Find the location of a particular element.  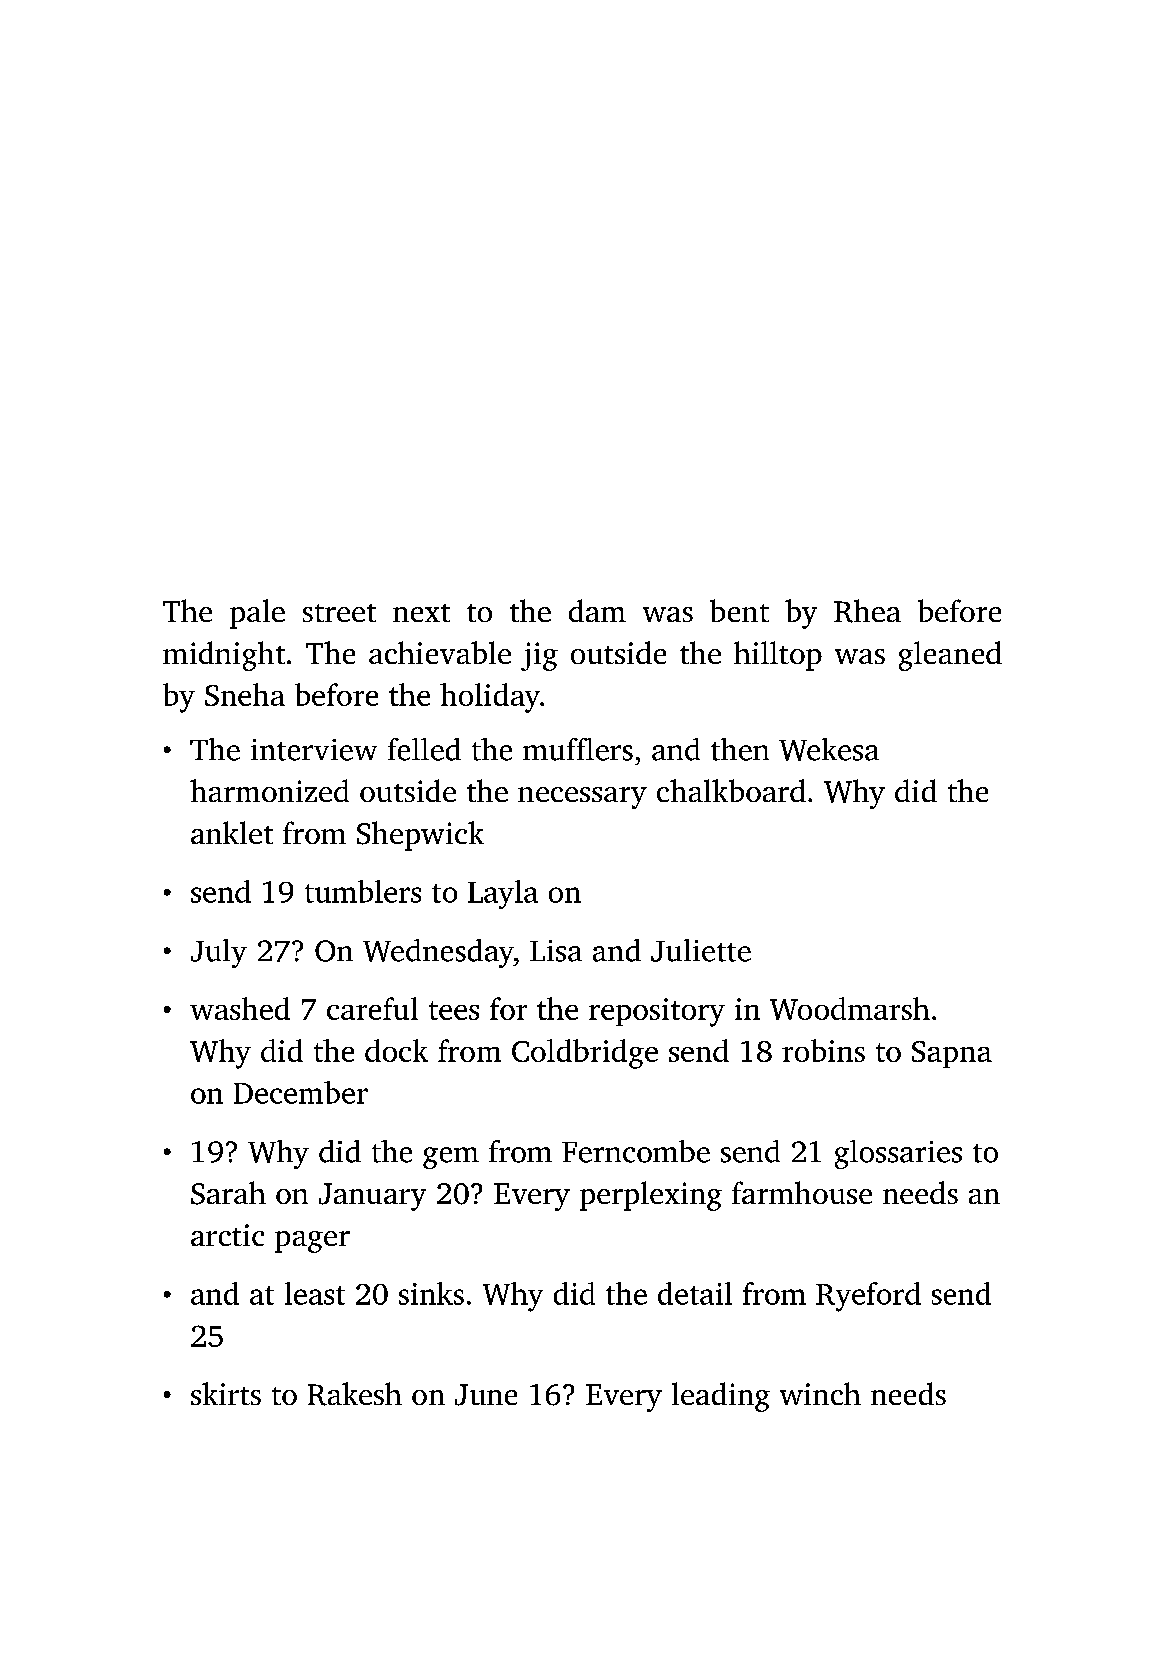

Coldbridge is located at coordinates (585, 1054).
